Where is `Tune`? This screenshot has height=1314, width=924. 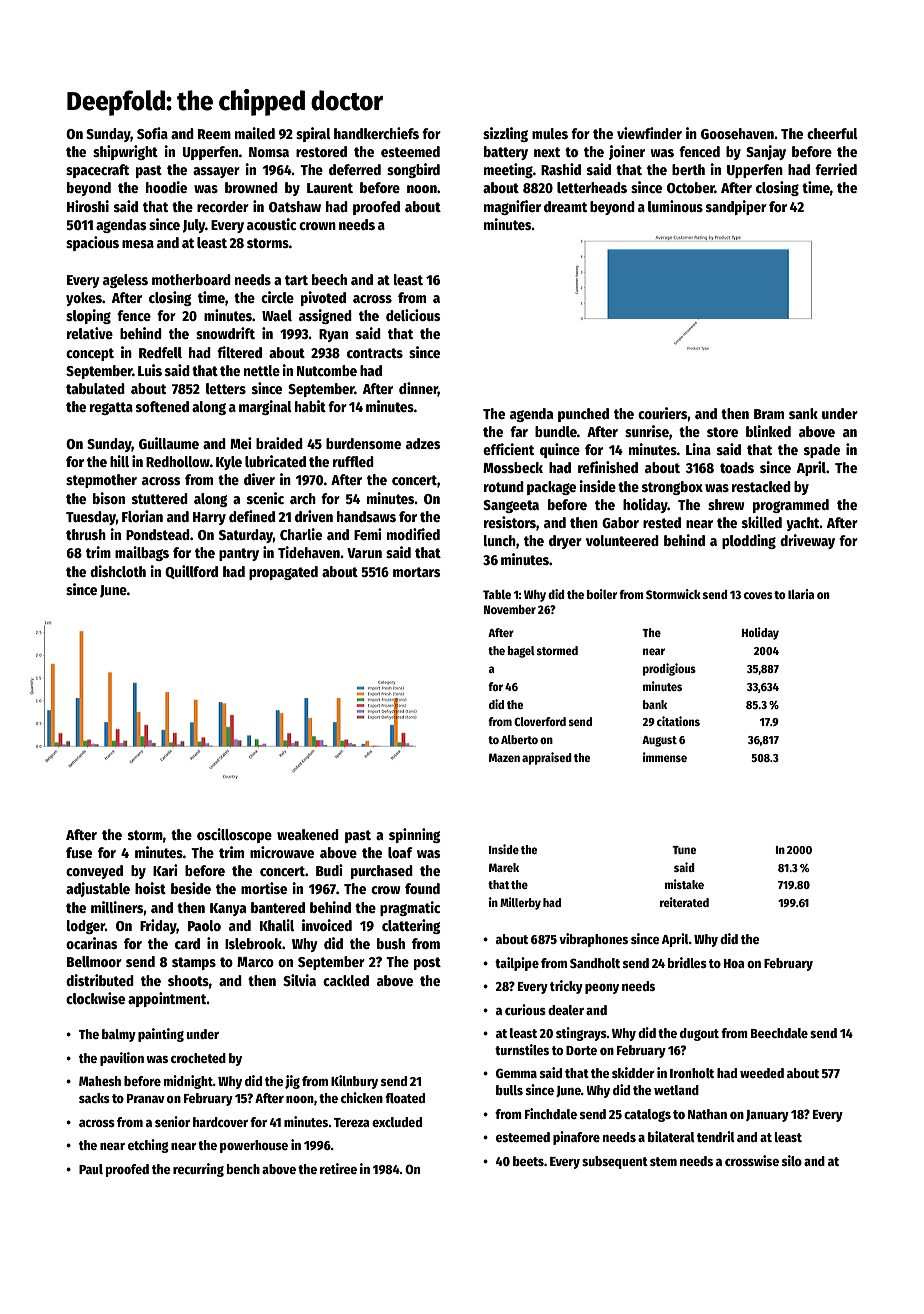
Tune is located at coordinates (684, 850).
